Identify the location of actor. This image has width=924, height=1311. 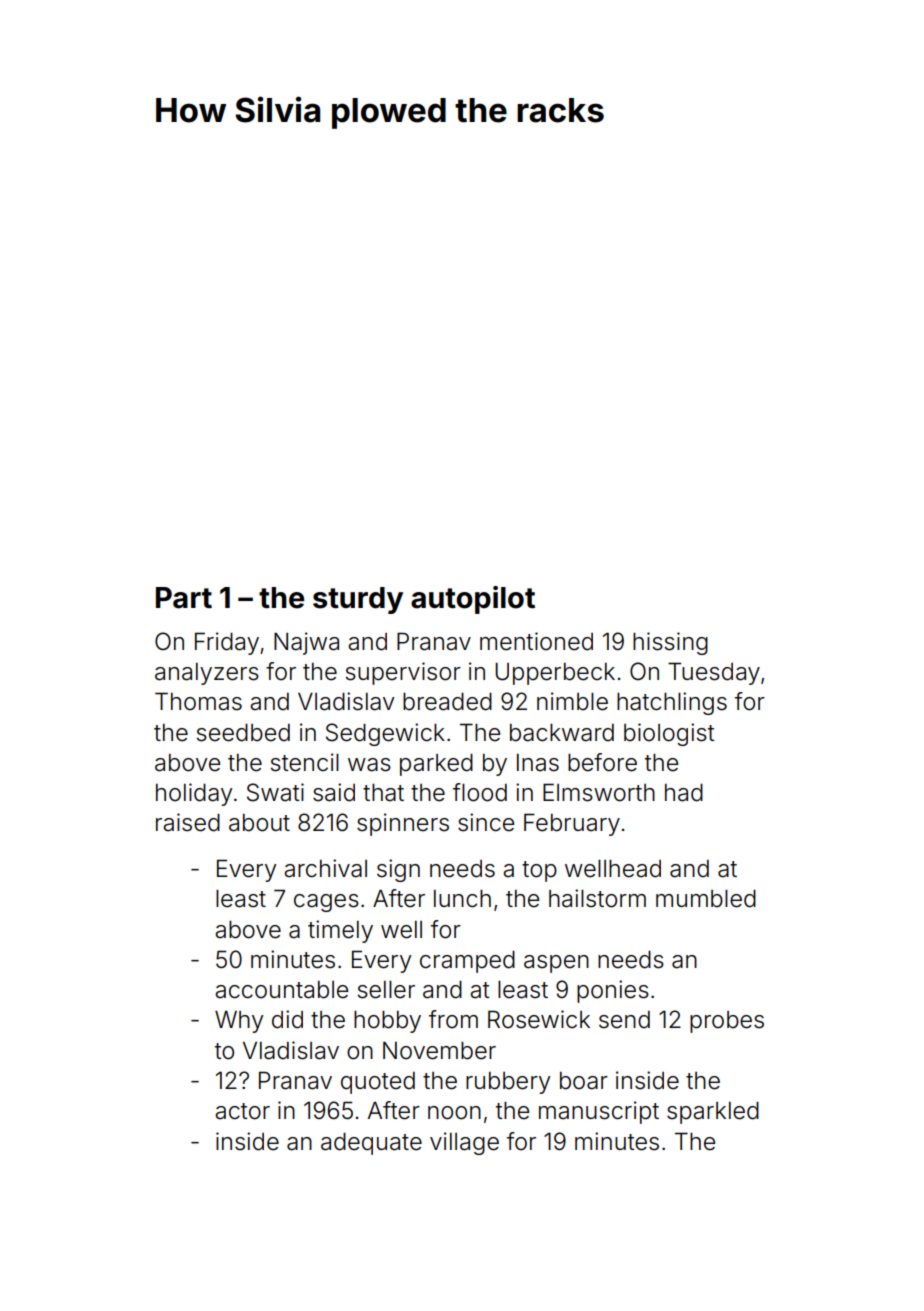
(242, 1111).
